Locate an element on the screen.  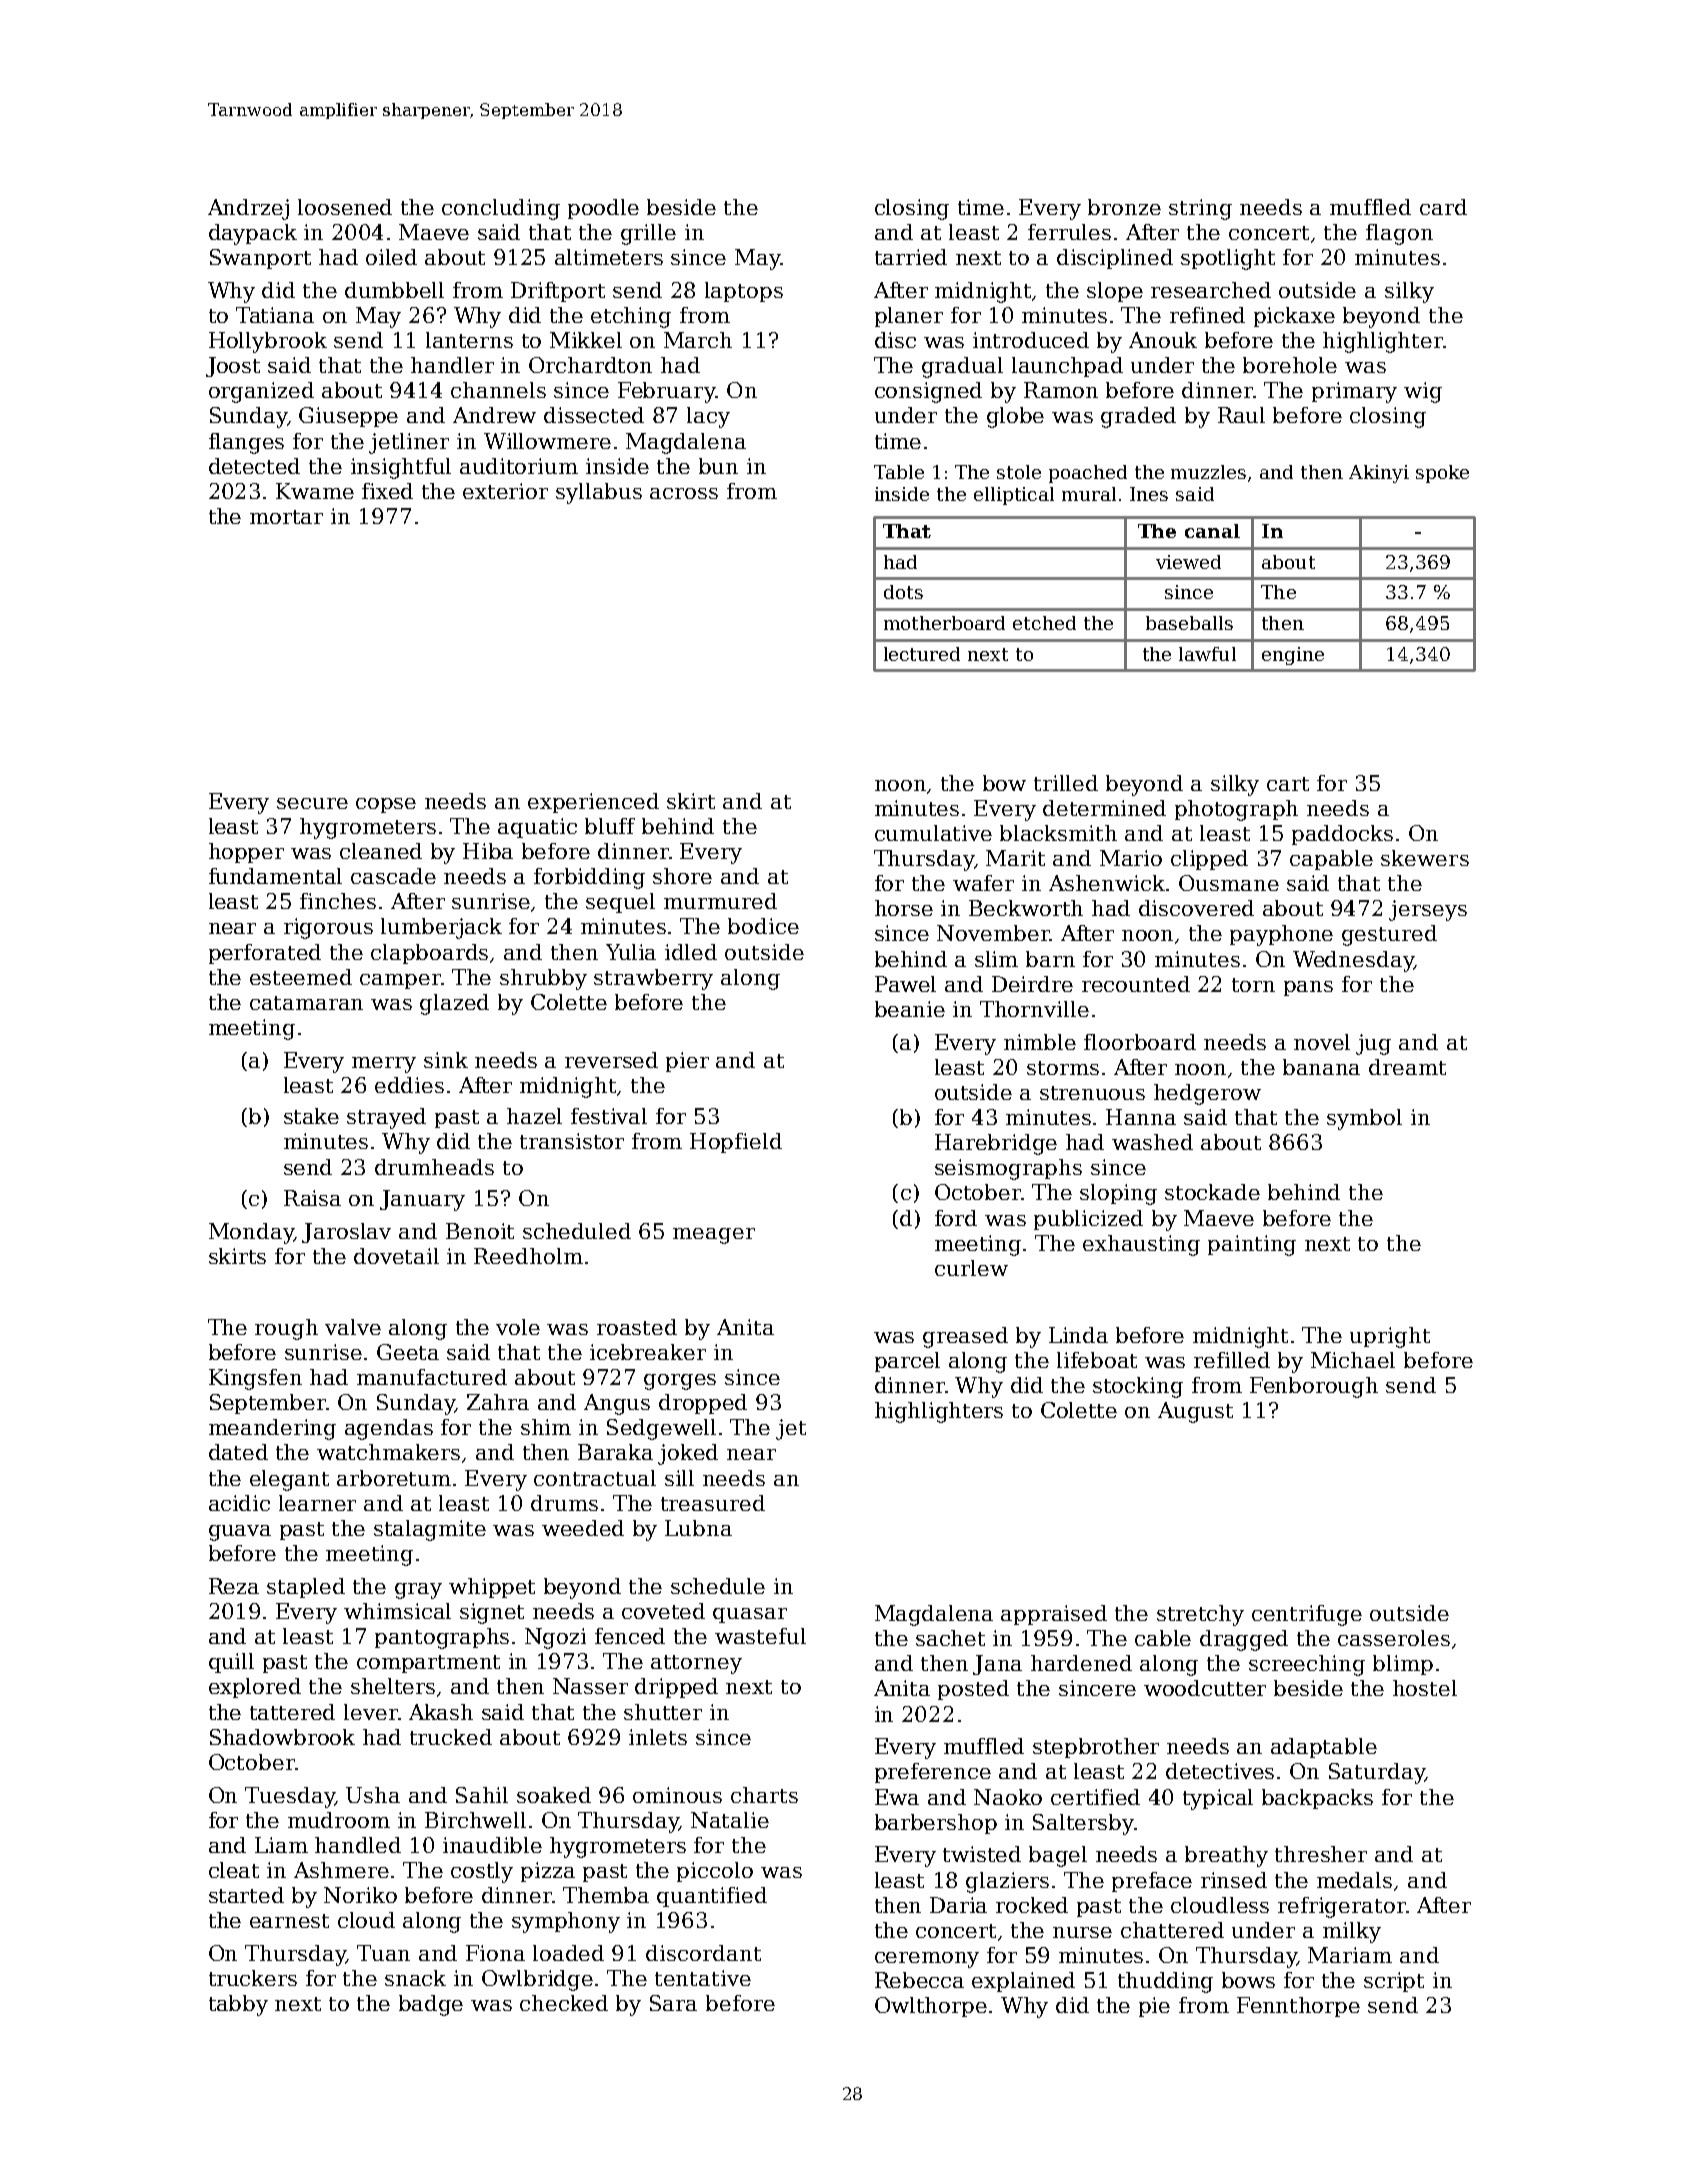
tabby is located at coordinates (238, 2005).
